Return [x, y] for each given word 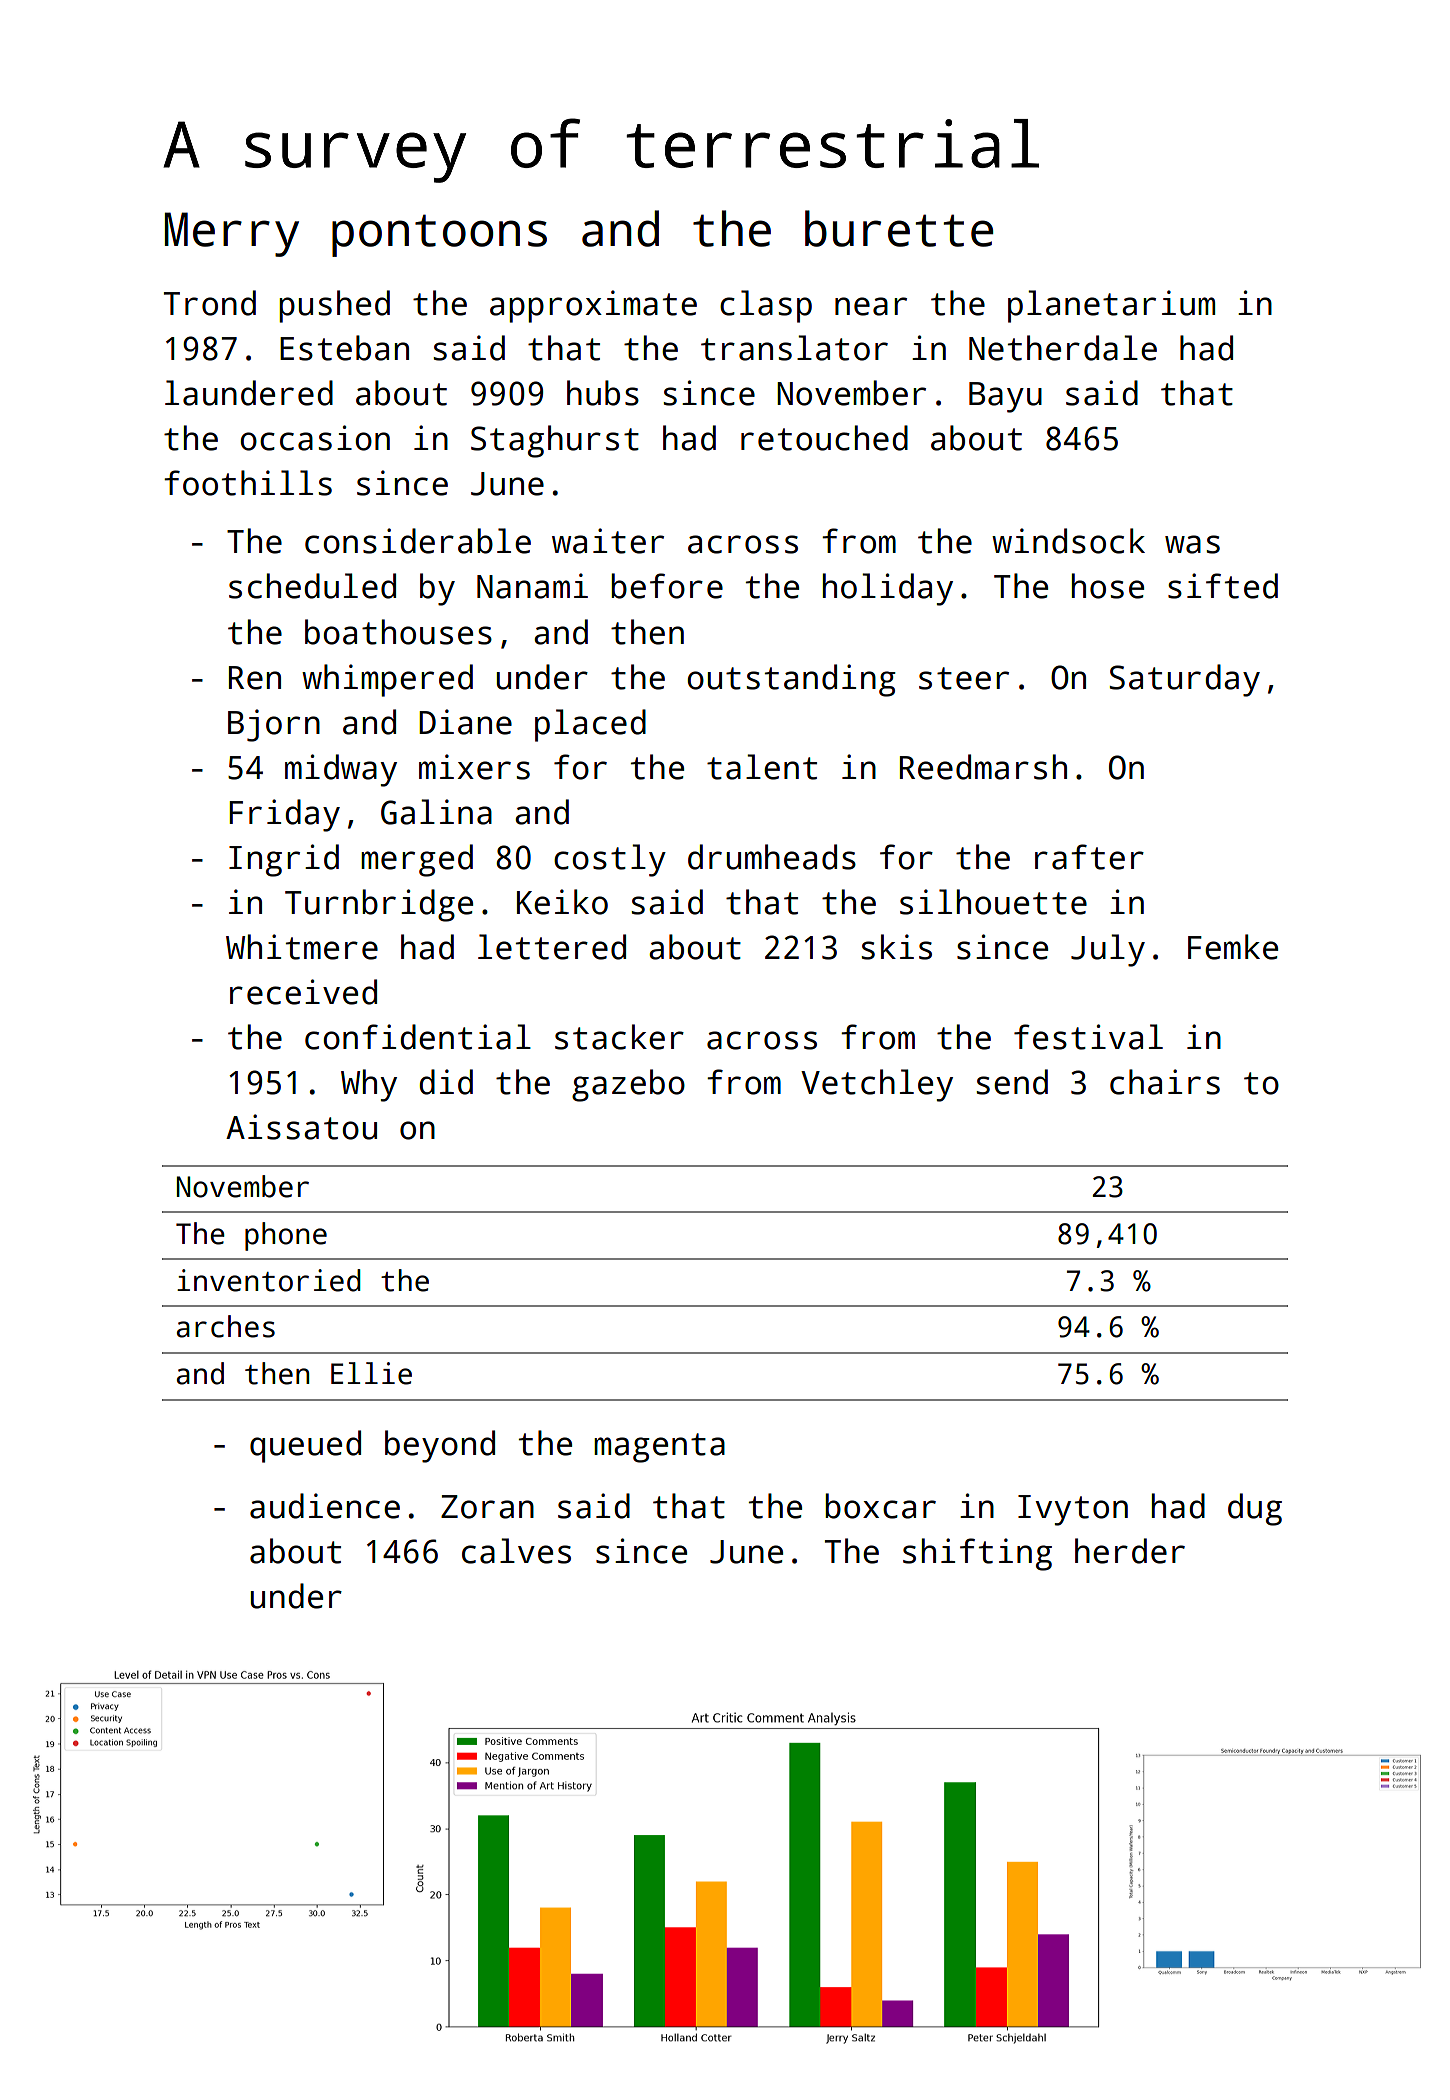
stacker [619, 1037]
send [1012, 1082]
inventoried [269, 1280]
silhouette [993, 902]
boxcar [880, 1506]
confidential [418, 1037]
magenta [659, 1448]
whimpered [387, 680]
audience [325, 1506]
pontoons [439, 235]
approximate [593, 306]
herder [1130, 1551]
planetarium [1111, 306]
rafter [1089, 857]
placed [590, 725]
